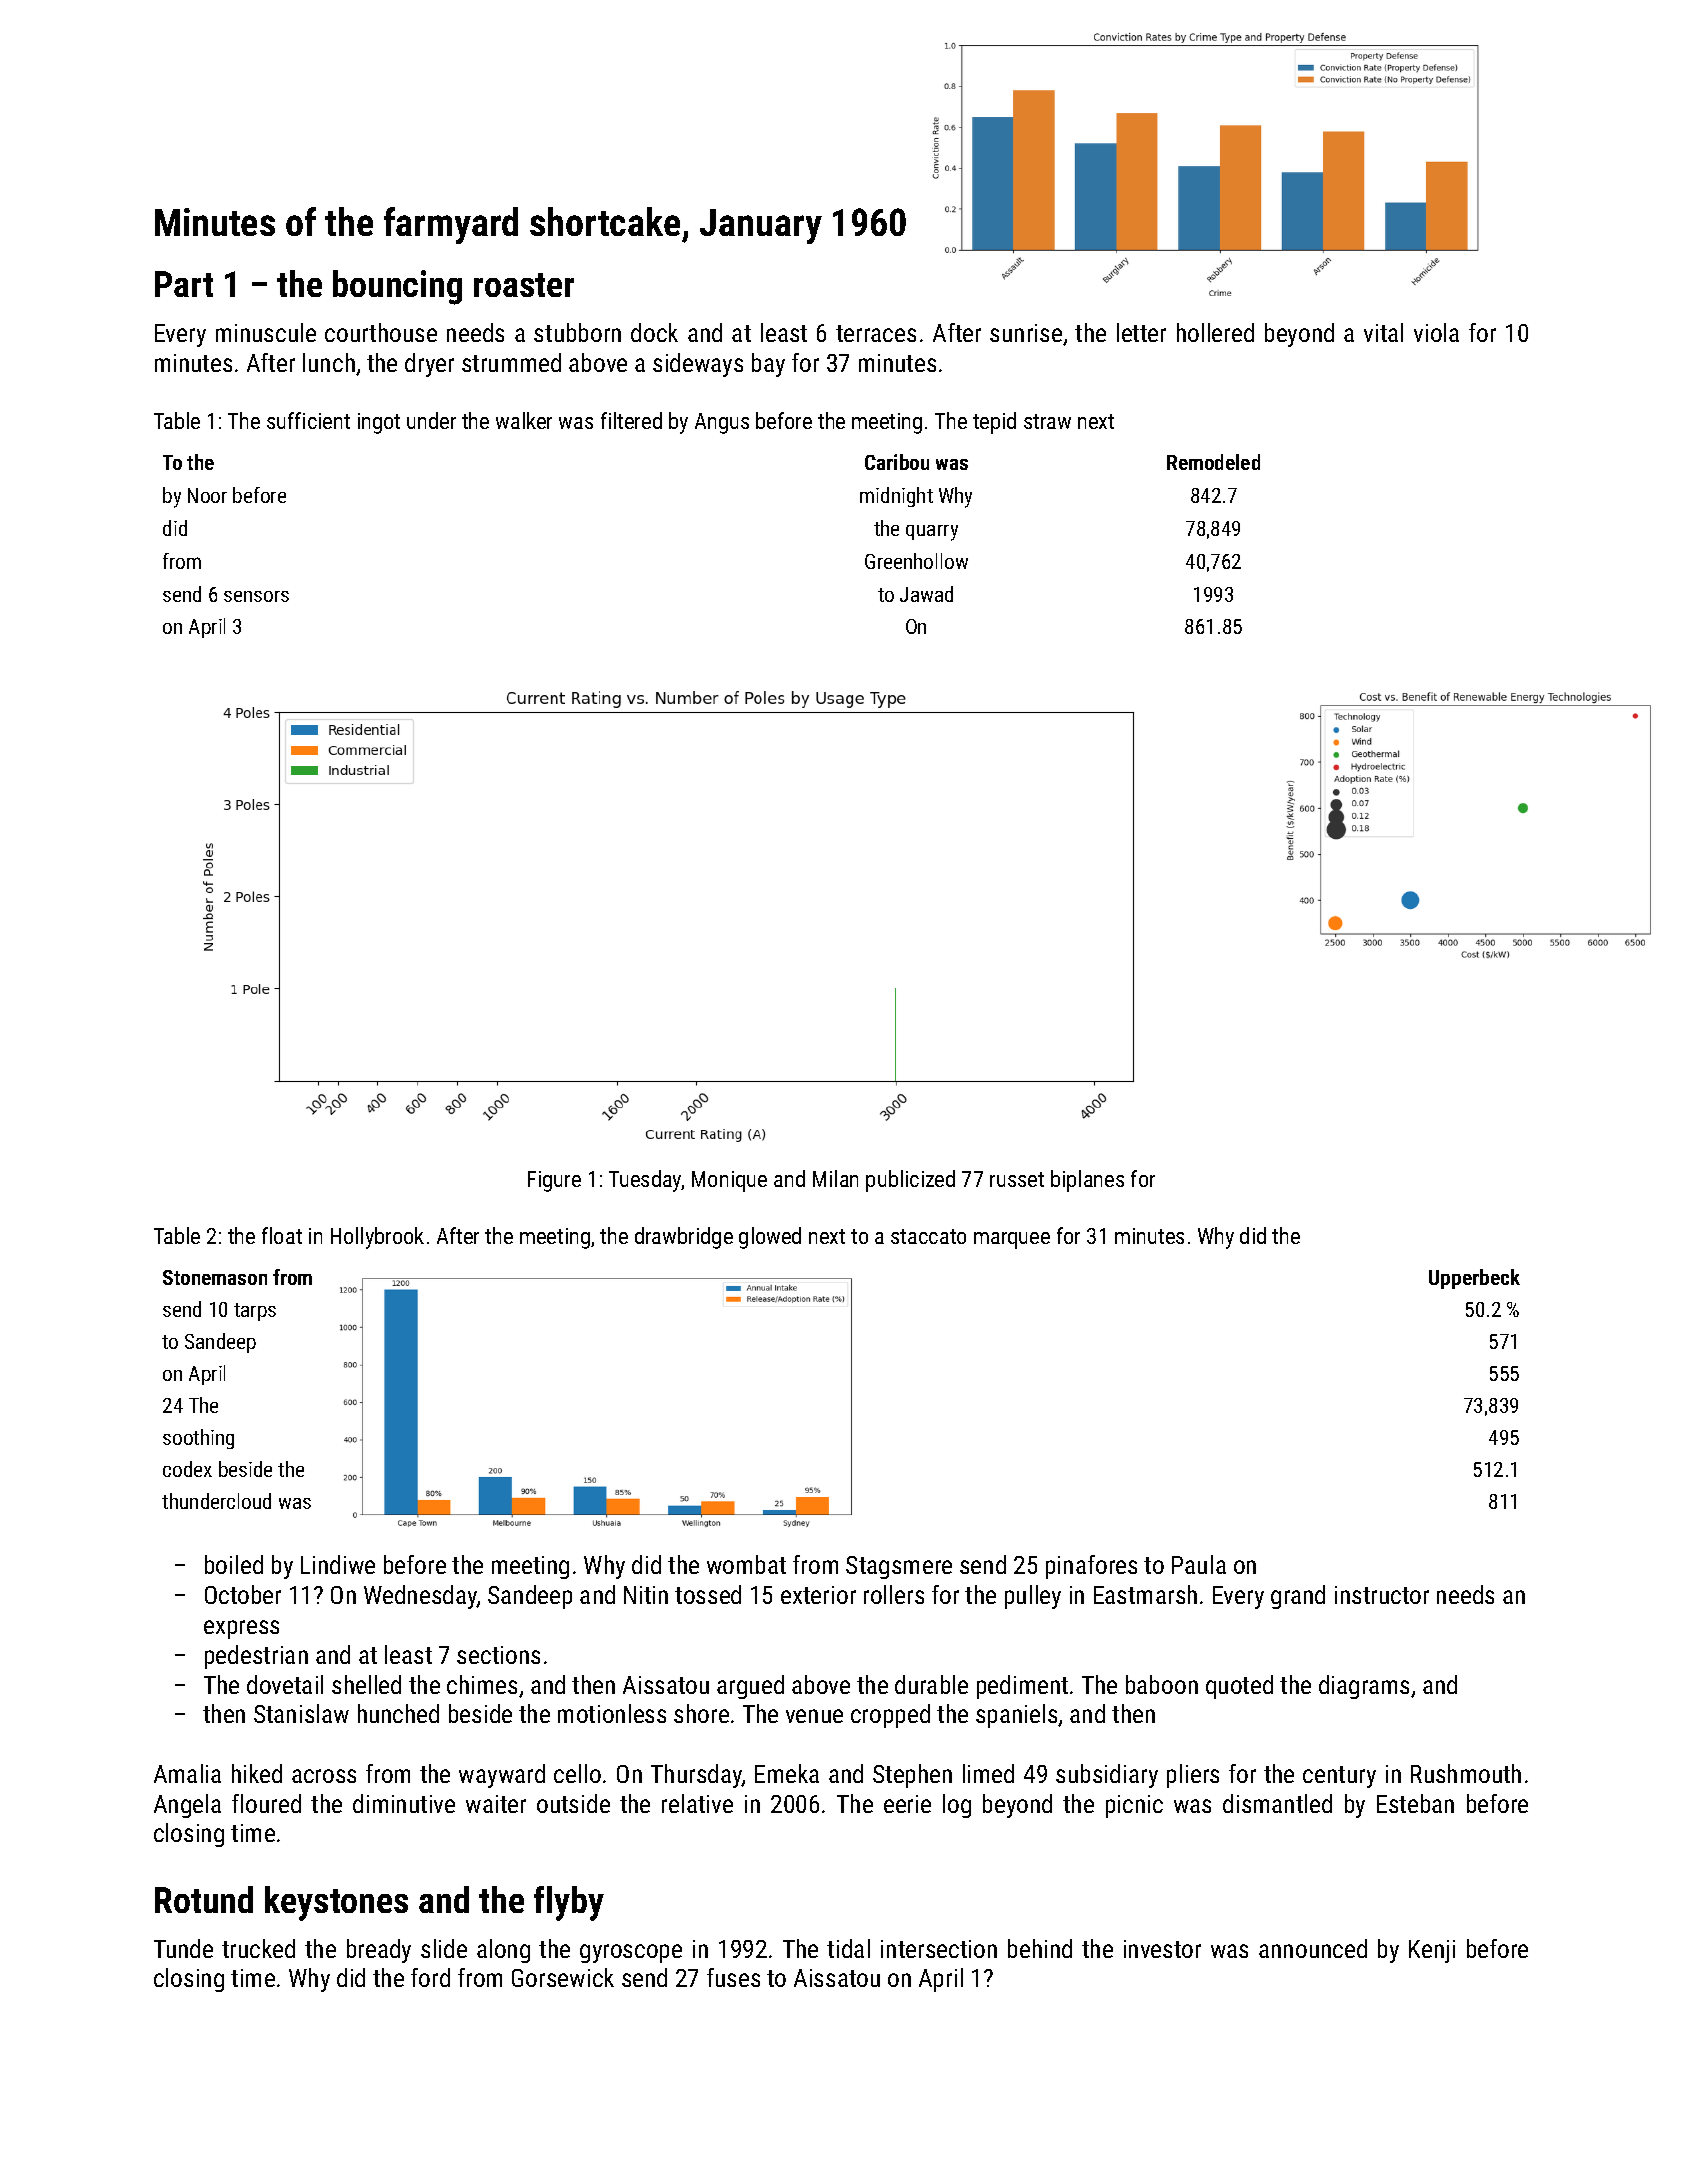 The width and height of the screenshot is (1683, 2178). What do you see at coordinates (899, 1567) in the screenshot?
I see `Stagsmere` at bounding box center [899, 1567].
